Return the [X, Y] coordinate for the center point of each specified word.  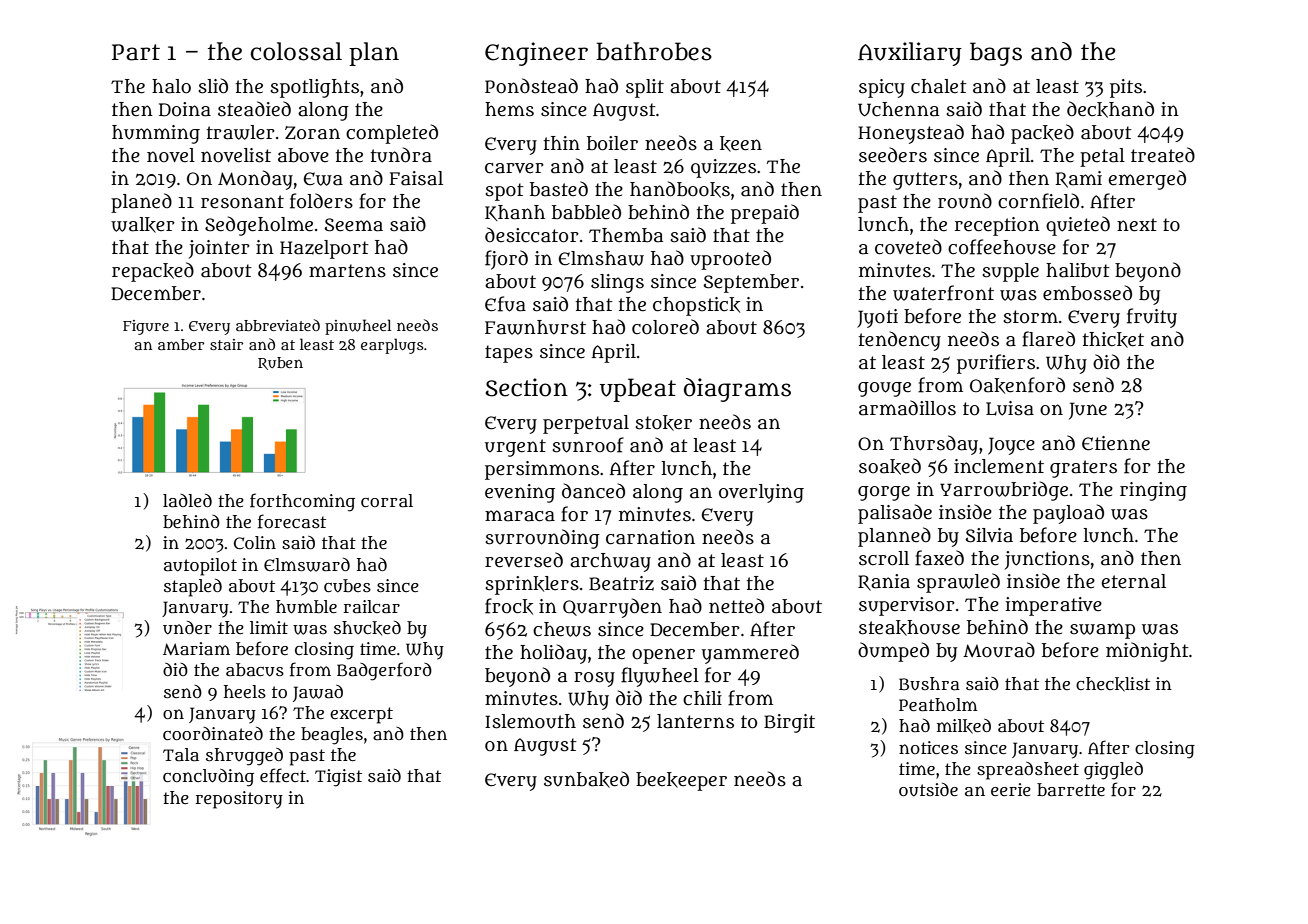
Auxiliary [910, 54]
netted [736, 606]
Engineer [536, 54]
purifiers [996, 364]
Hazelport [324, 249]
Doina [185, 109]
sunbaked [586, 779]
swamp [1102, 631]
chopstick [696, 306]
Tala [181, 755]
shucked [367, 628]
